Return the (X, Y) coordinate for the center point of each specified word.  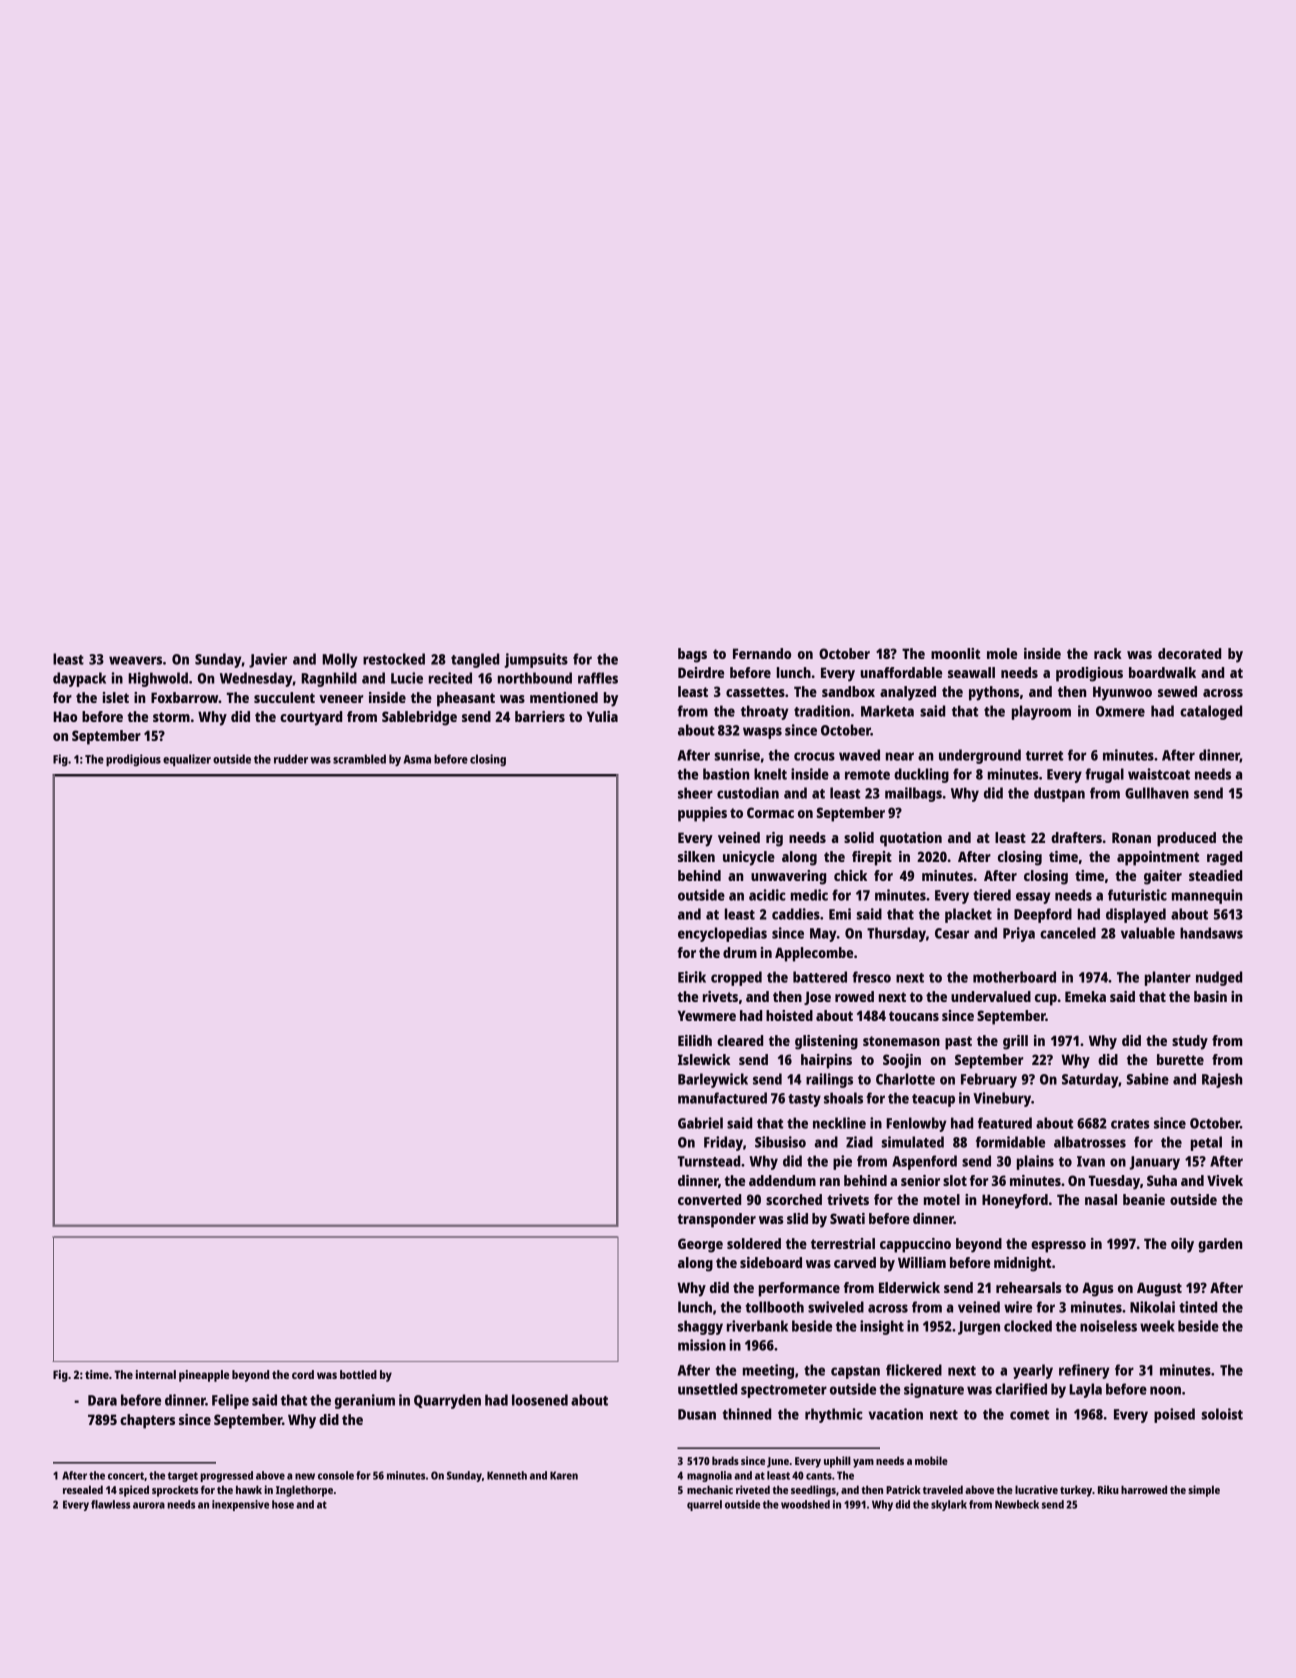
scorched (794, 1199)
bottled (358, 1374)
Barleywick (713, 1080)
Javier (268, 660)
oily (1182, 1245)
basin (1210, 996)
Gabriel (700, 1123)
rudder (291, 759)
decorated (1189, 653)
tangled (475, 660)
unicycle (749, 858)
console (336, 1475)
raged (1224, 858)
